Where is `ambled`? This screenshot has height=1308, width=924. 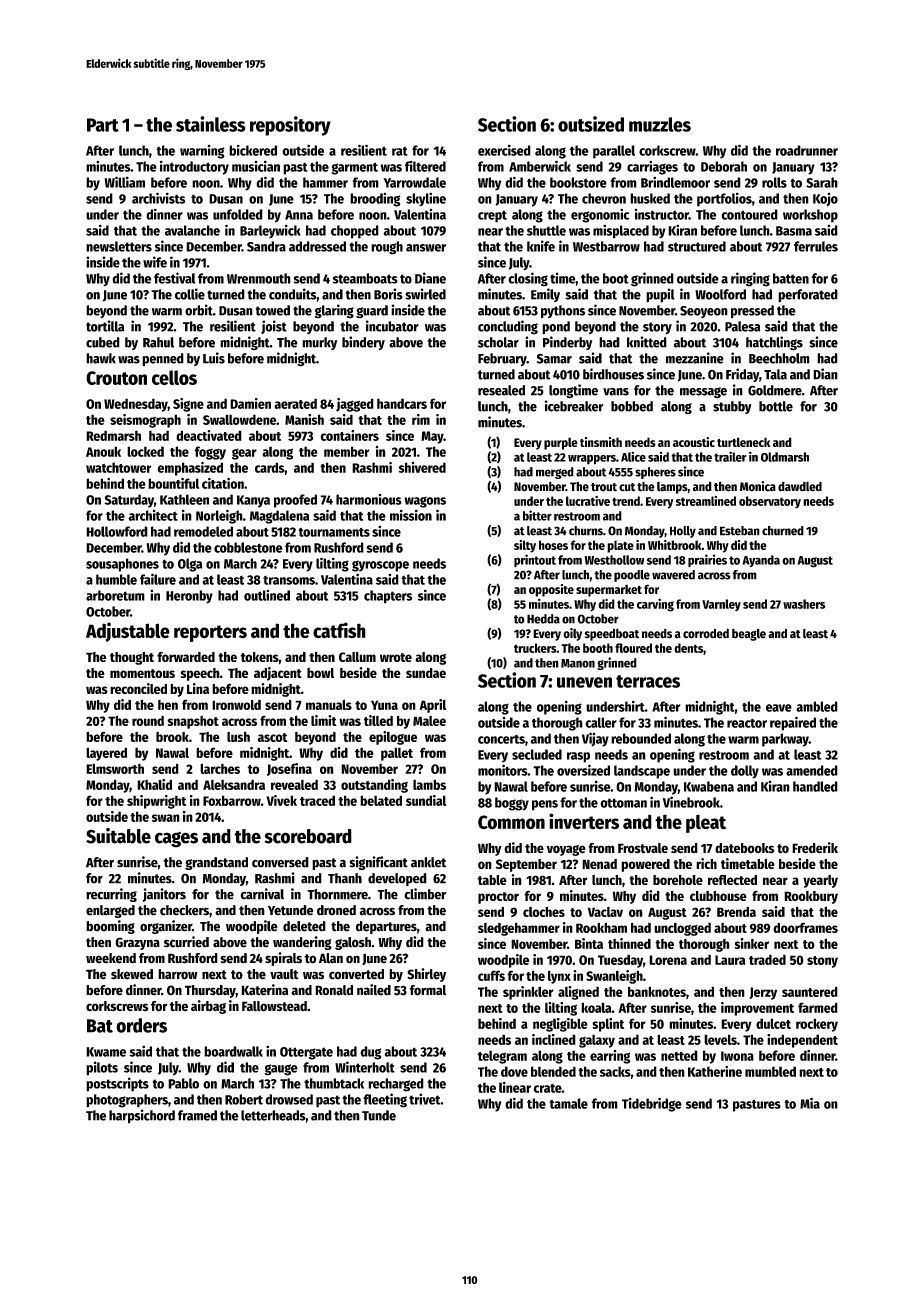
ambled is located at coordinates (817, 706).
